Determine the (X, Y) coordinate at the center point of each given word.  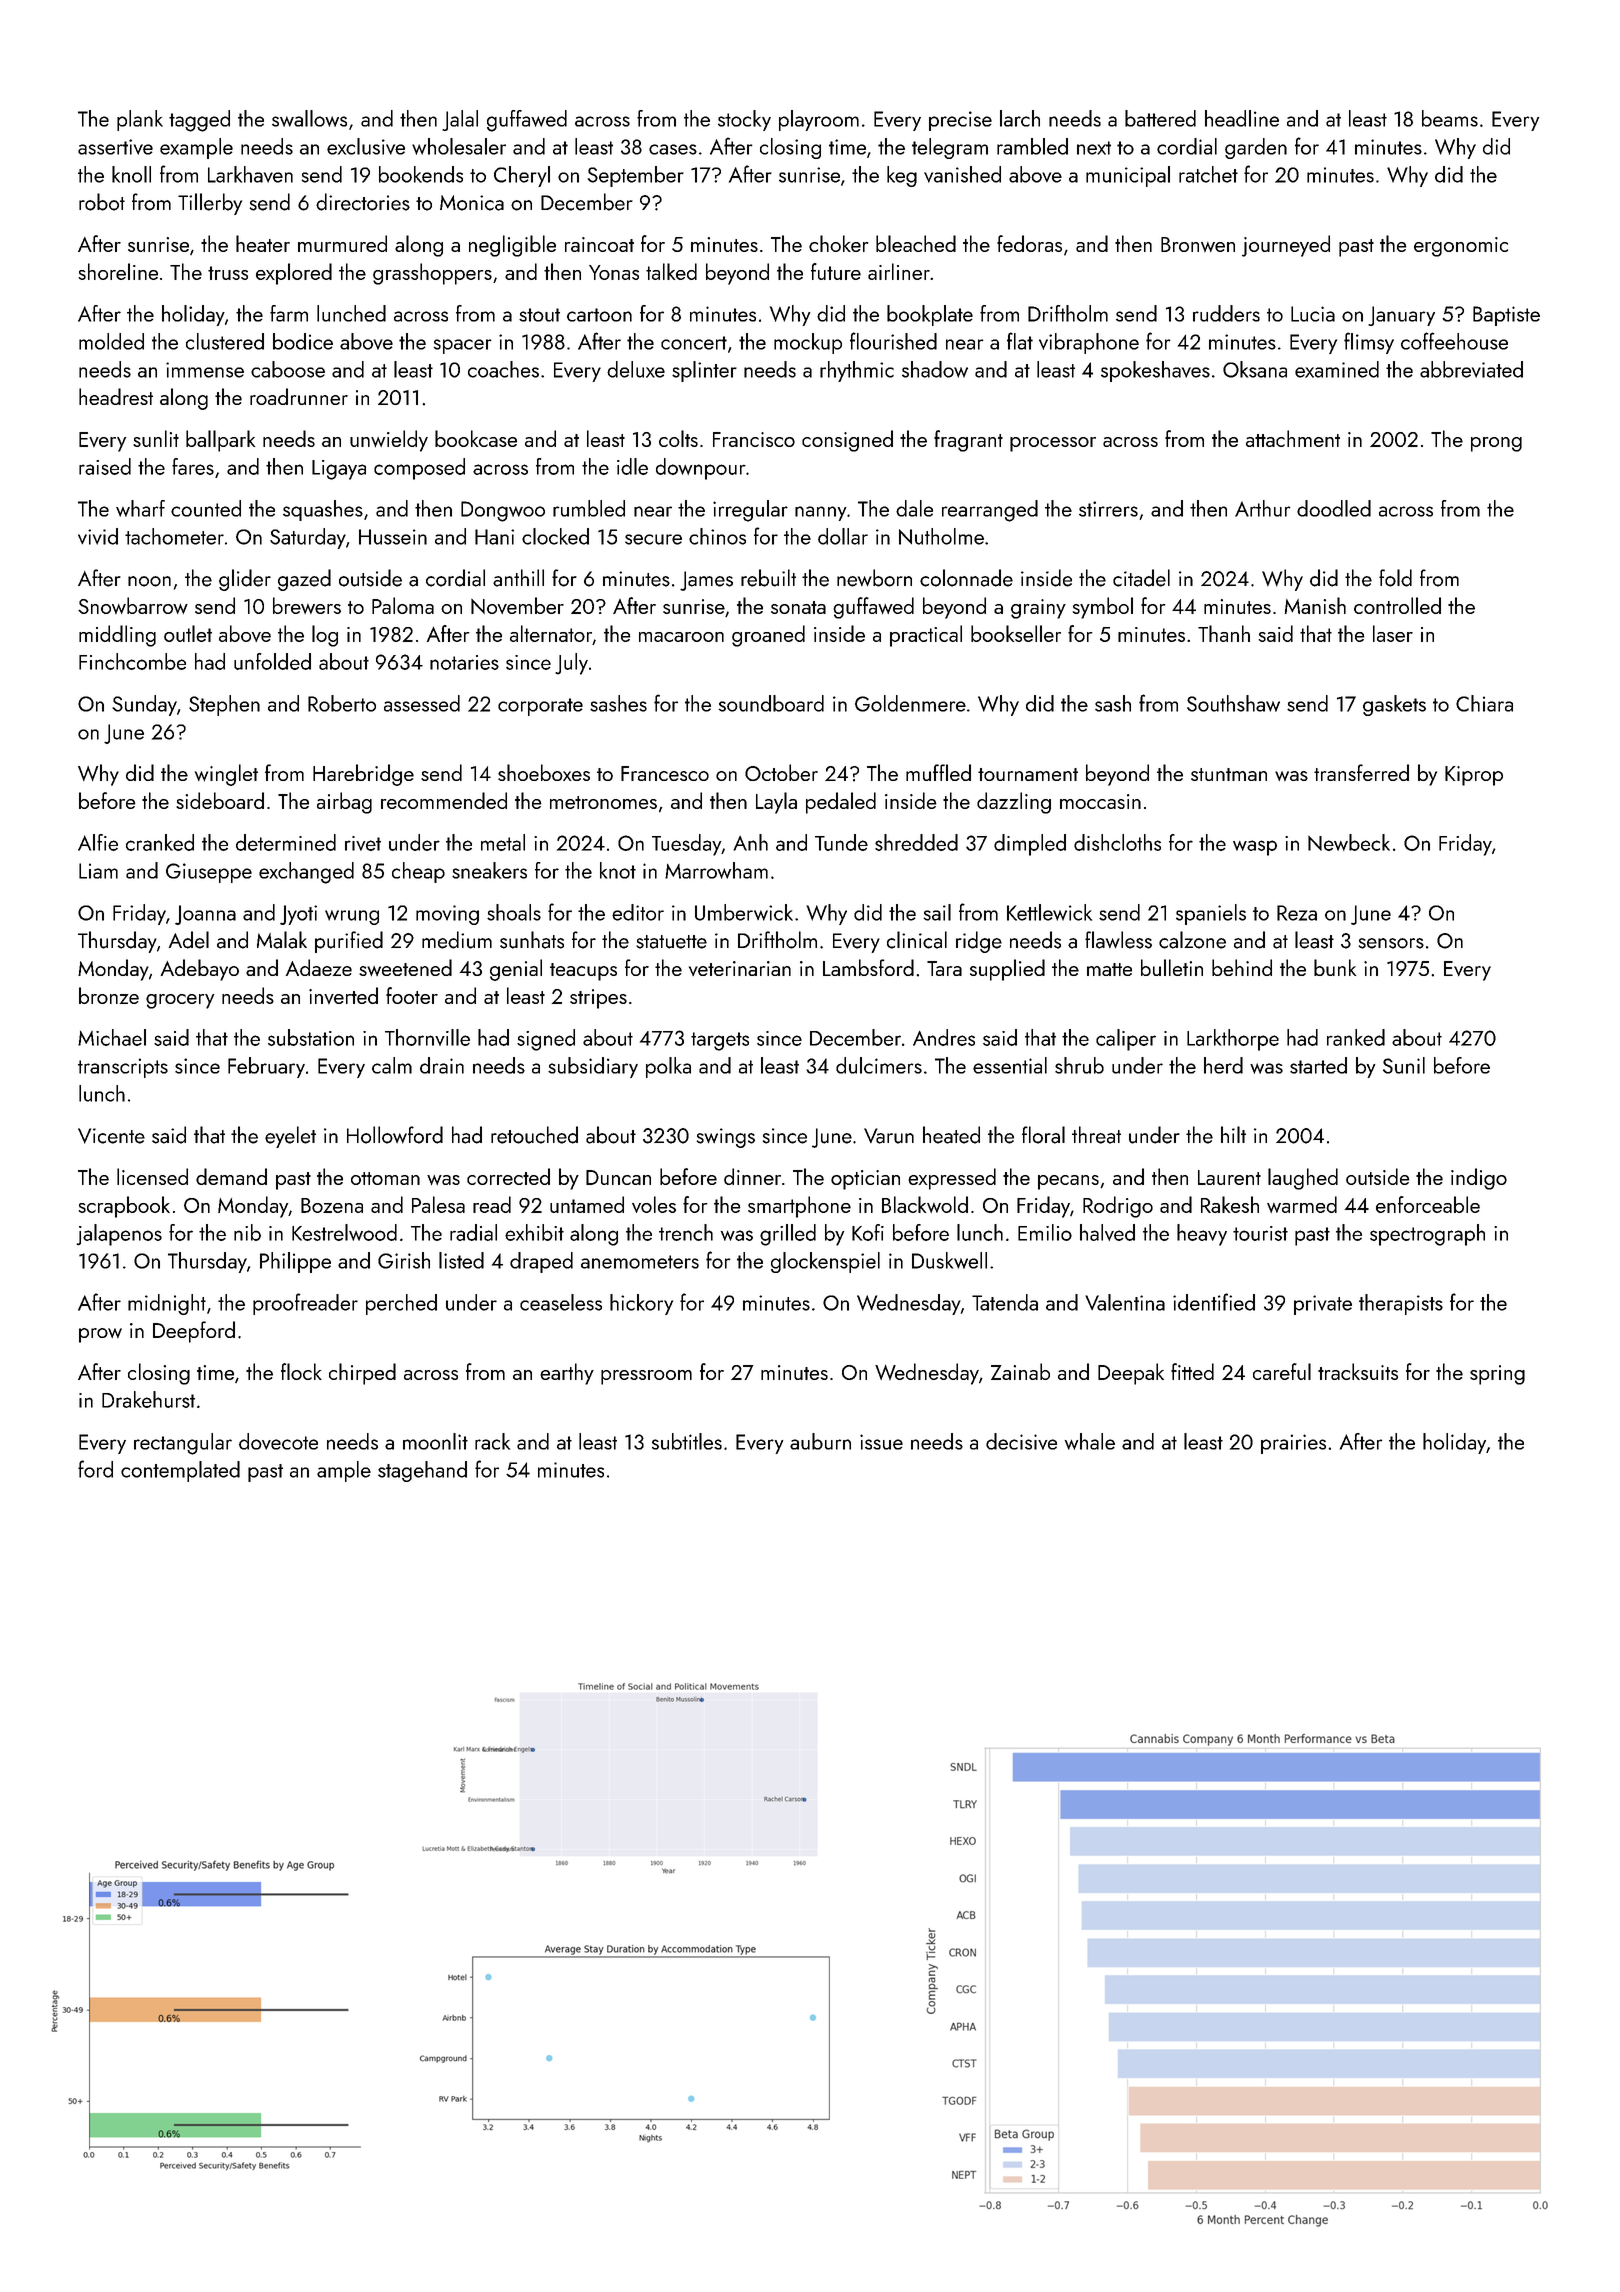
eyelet (290, 1137)
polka (668, 1067)
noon (149, 581)
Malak (282, 940)
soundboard (771, 703)
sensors (1391, 943)
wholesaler (459, 146)
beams (1450, 118)
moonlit (435, 1441)
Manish (1315, 605)
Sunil (1404, 1065)
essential (1010, 1065)
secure (653, 539)
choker (839, 243)
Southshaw (1233, 703)
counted (206, 508)
